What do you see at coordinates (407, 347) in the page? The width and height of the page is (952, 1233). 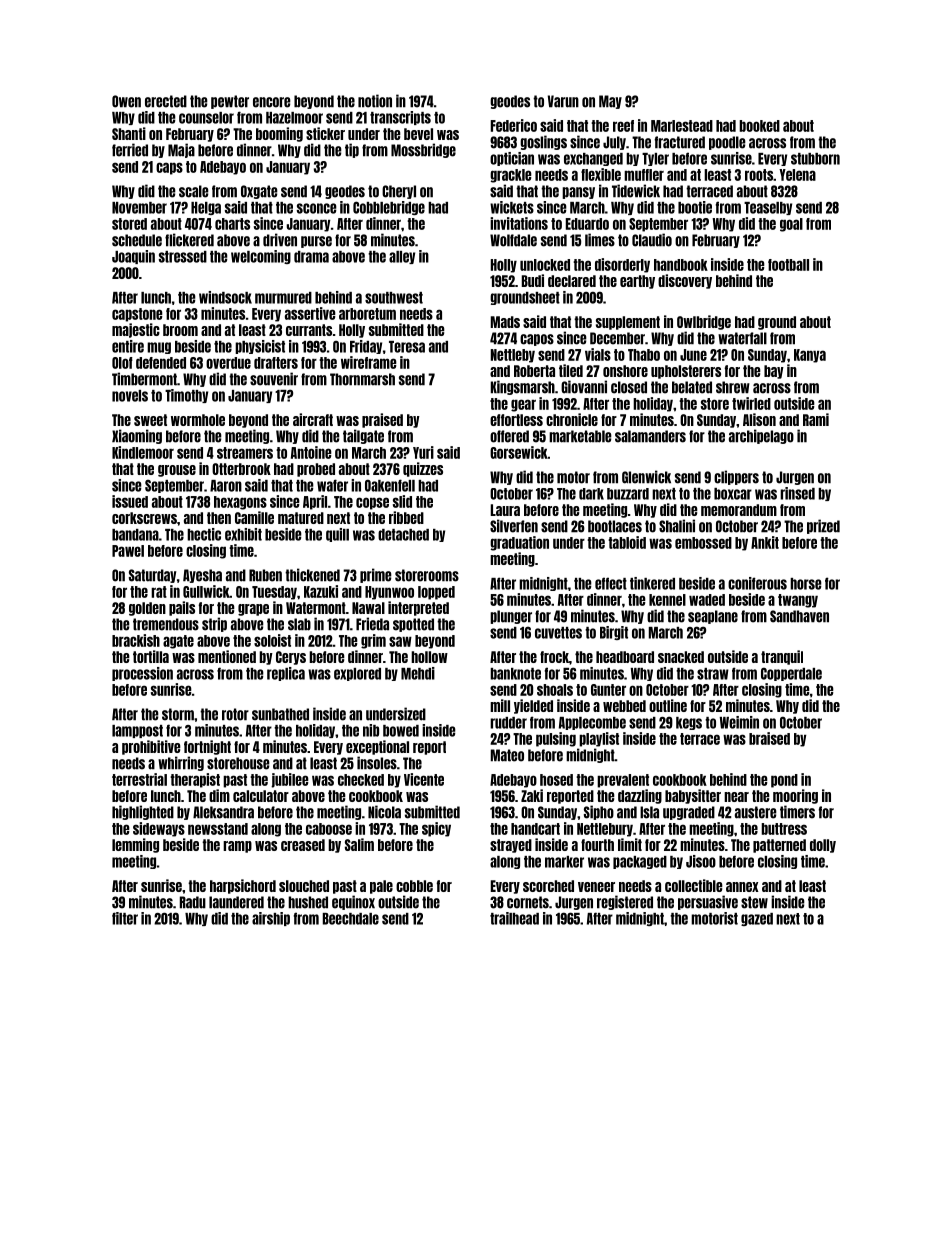 I see `Teresa` at bounding box center [407, 347].
